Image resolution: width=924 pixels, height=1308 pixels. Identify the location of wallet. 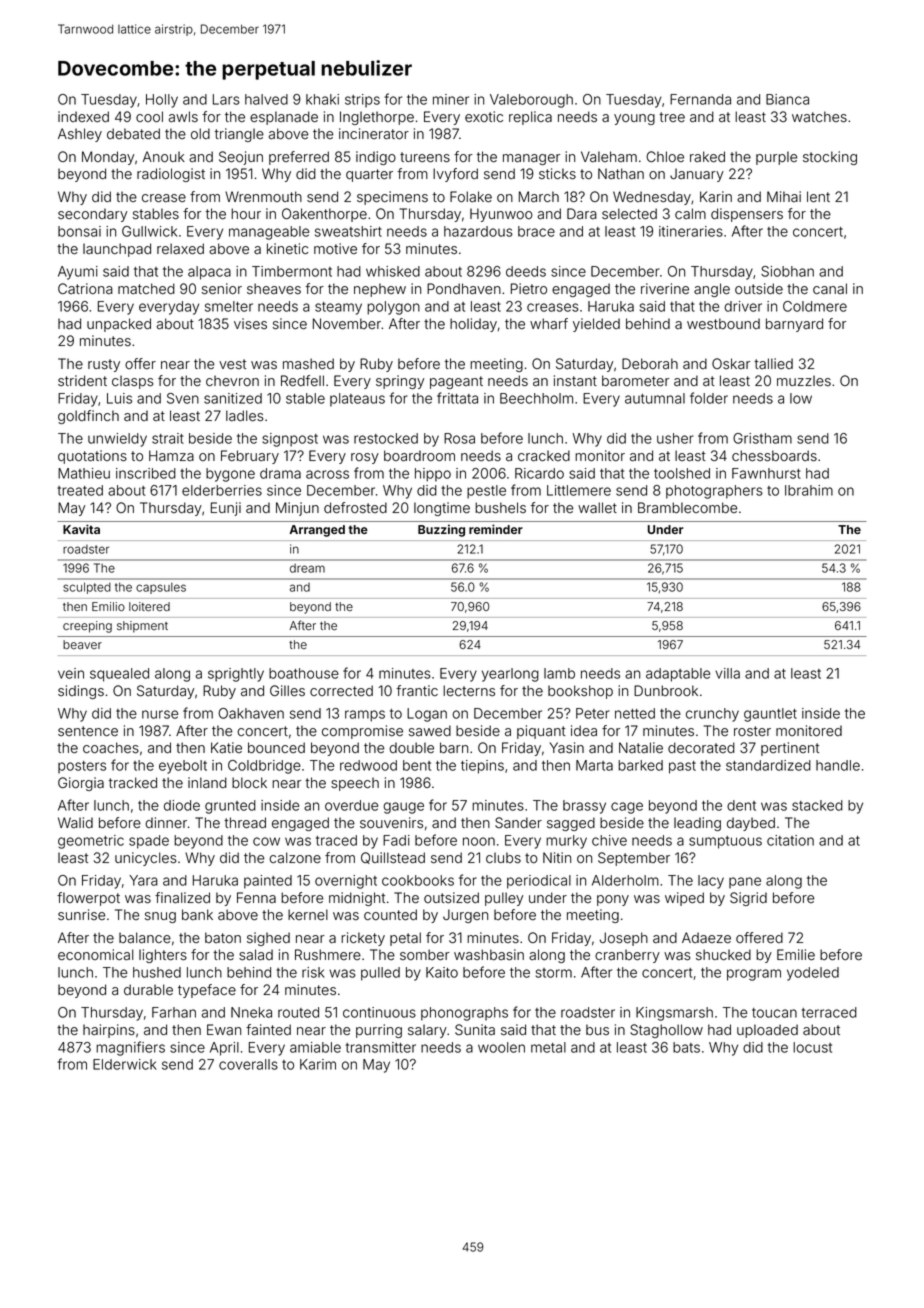
(597, 508).
